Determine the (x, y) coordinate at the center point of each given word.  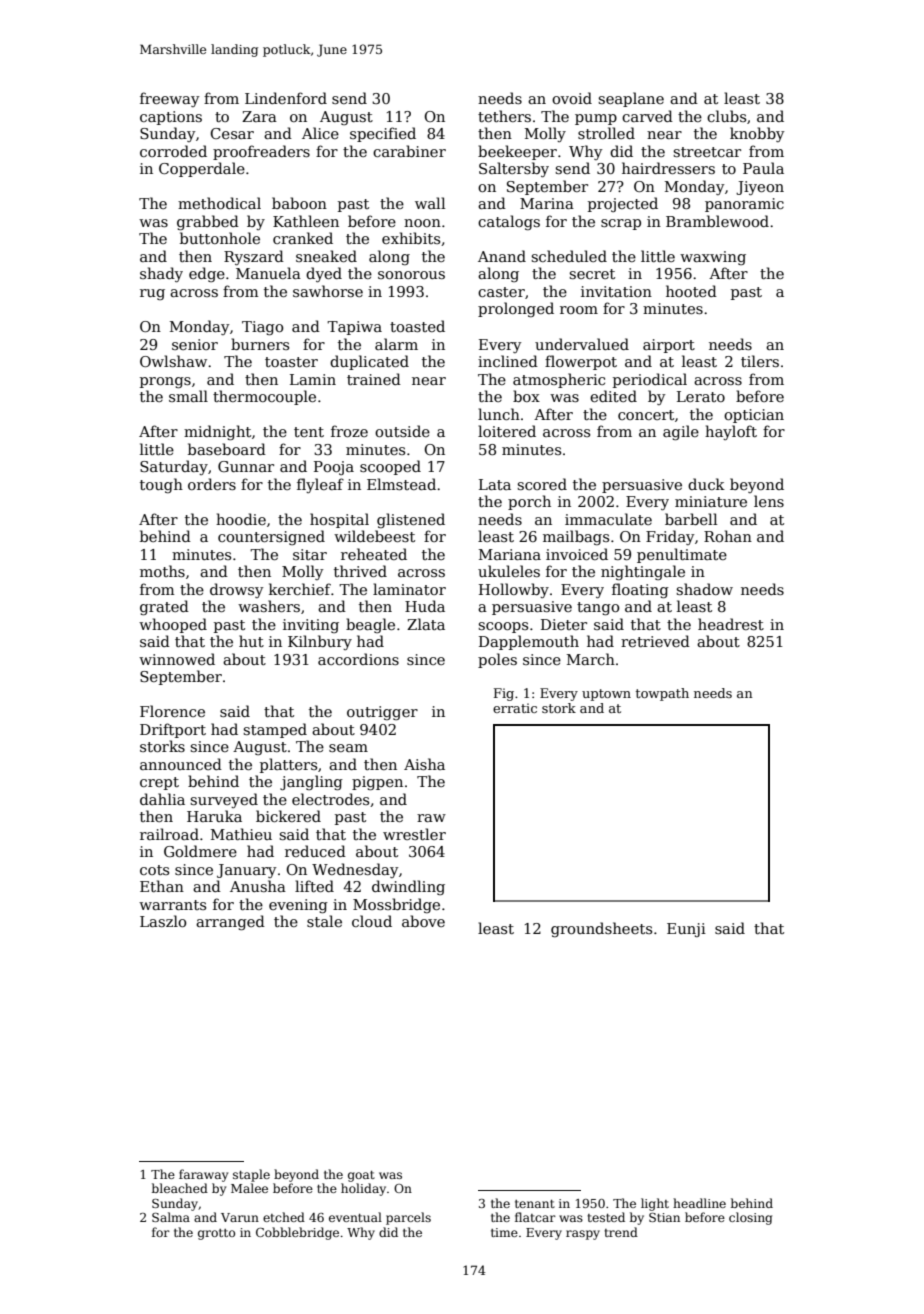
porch (529, 502)
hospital (339, 520)
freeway (169, 99)
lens (769, 501)
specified (383, 134)
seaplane (631, 99)
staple (251, 1175)
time (504, 1232)
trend (621, 1232)
